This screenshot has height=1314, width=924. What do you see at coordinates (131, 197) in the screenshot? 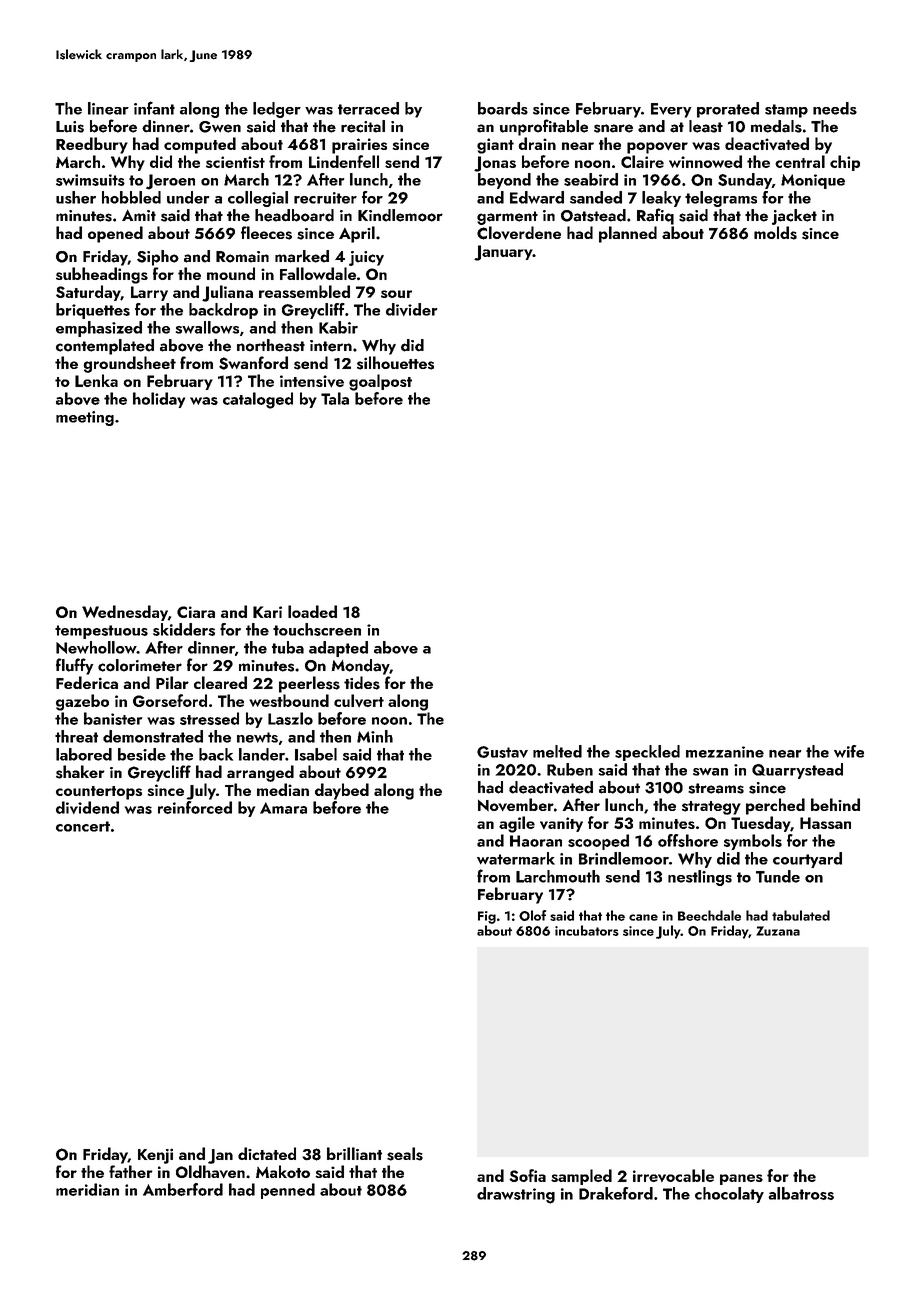
I see `hobbled` at bounding box center [131, 197].
